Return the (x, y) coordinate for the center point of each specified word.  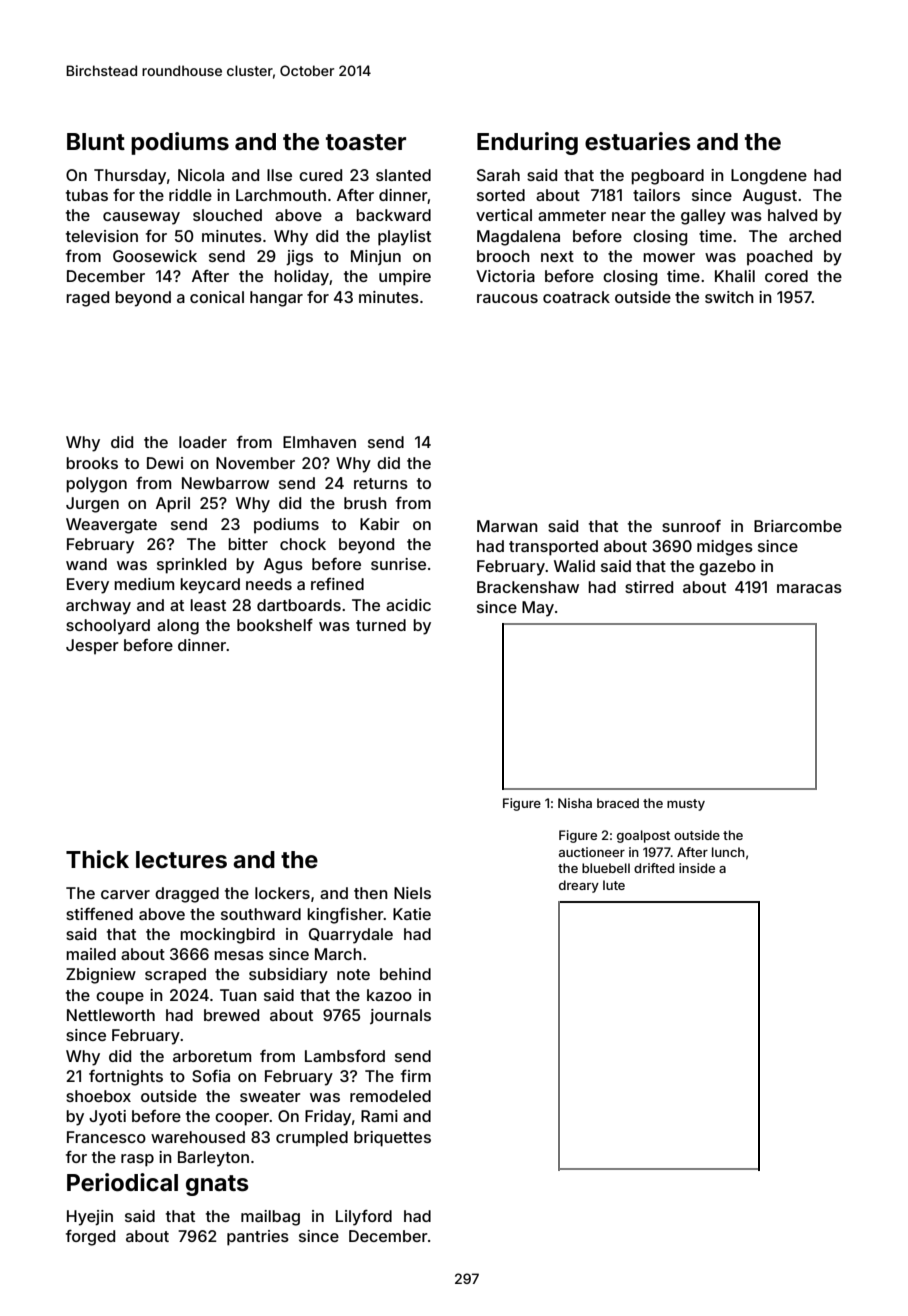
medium (144, 584)
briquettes (392, 1139)
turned (381, 625)
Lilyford (364, 1217)
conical (217, 297)
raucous (507, 298)
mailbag (270, 1218)
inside (697, 868)
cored (786, 276)
